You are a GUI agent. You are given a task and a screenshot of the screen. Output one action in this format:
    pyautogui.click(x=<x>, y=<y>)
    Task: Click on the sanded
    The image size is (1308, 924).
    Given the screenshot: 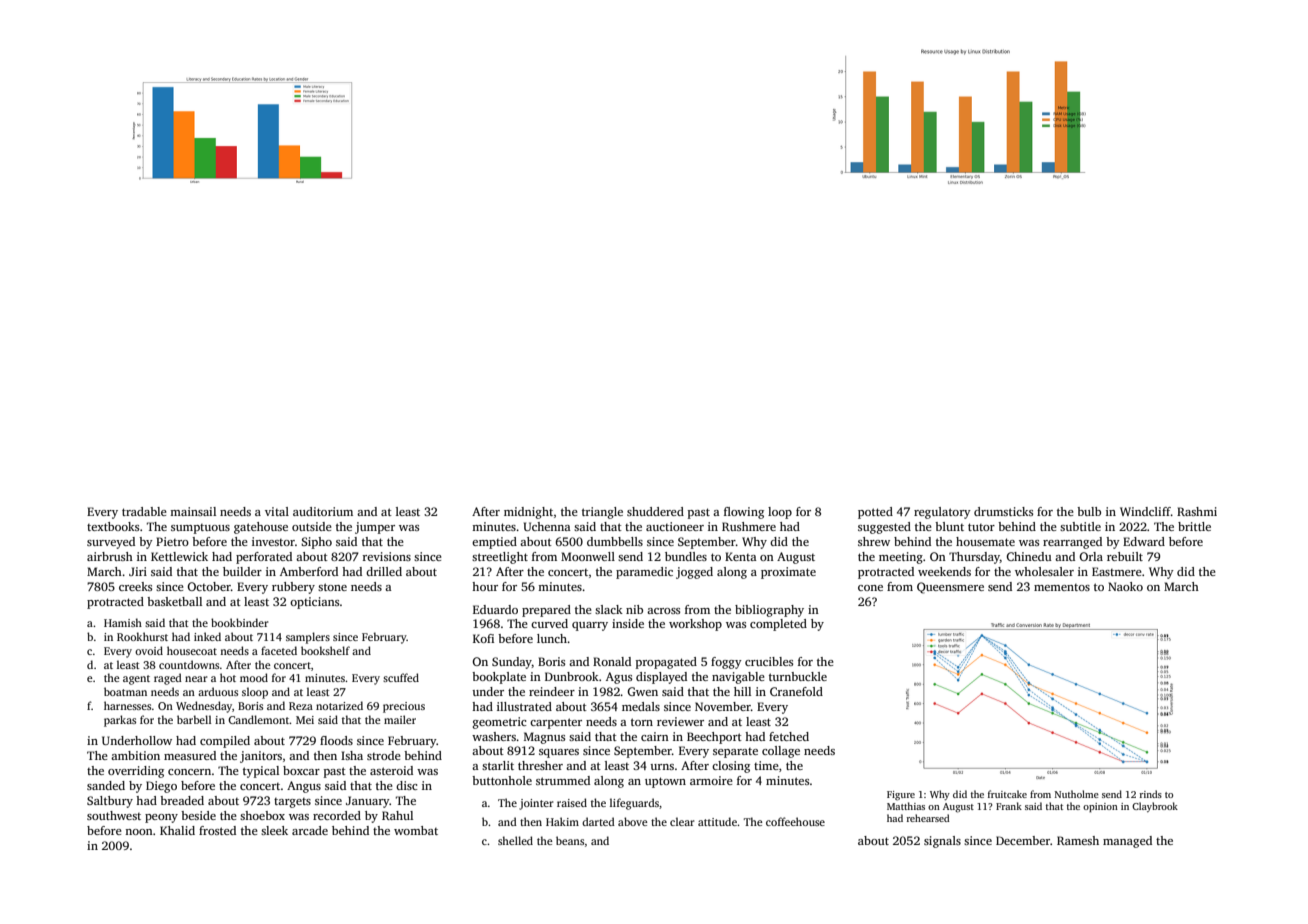 What is the action you would take?
    pyautogui.click(x=106, y=785)
